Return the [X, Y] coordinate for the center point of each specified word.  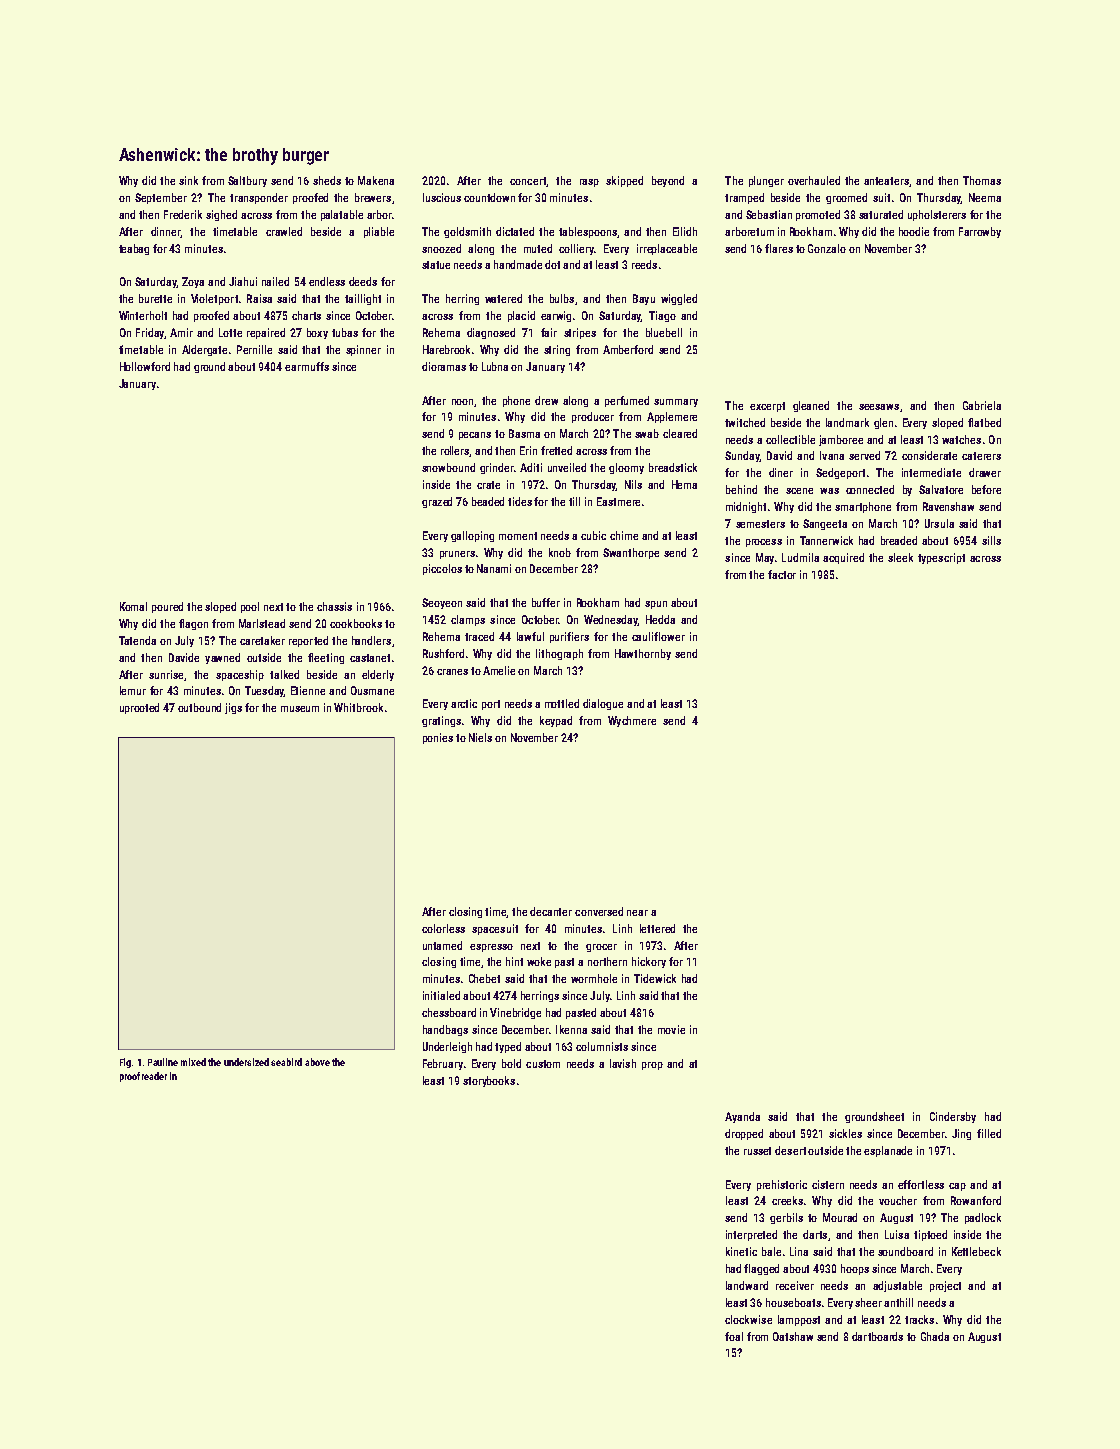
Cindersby [953, 1117]
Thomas [982, 180]
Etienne [308, 690]
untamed [442, 945]
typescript [941, 558]
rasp [589, 183]
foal [734, 1336]
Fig [125, 1063]
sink [188, 180]
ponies [438, 738]
